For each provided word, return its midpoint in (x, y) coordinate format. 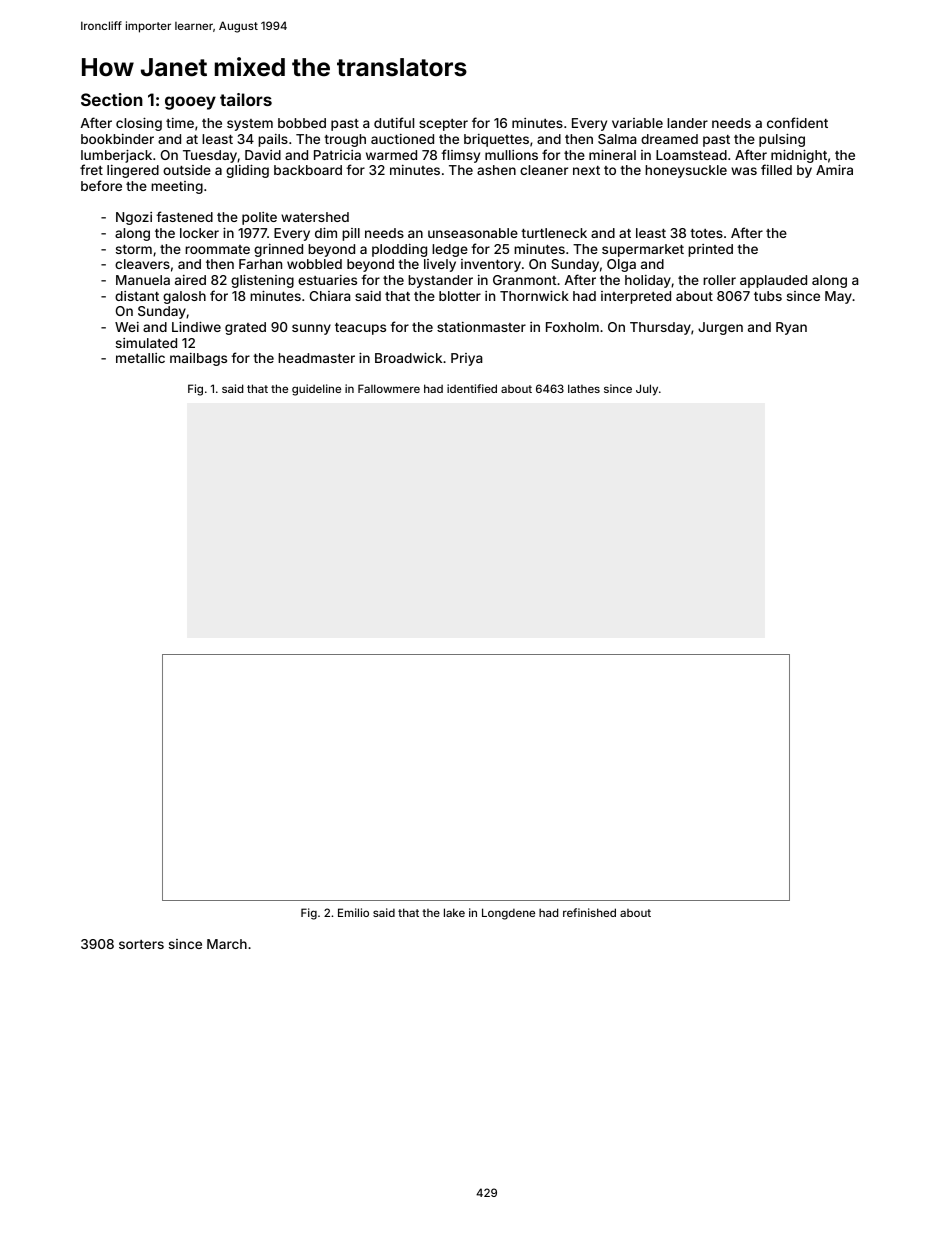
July (647, 390)
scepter (443, 125)
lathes (584, 388)
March (227, 944)
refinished (589, 912)
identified (472, 388)
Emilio (353, 912)
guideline (316, 390)
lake (454, 912)
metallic (140, 358)
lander (687, 123)
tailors (246, 99)
